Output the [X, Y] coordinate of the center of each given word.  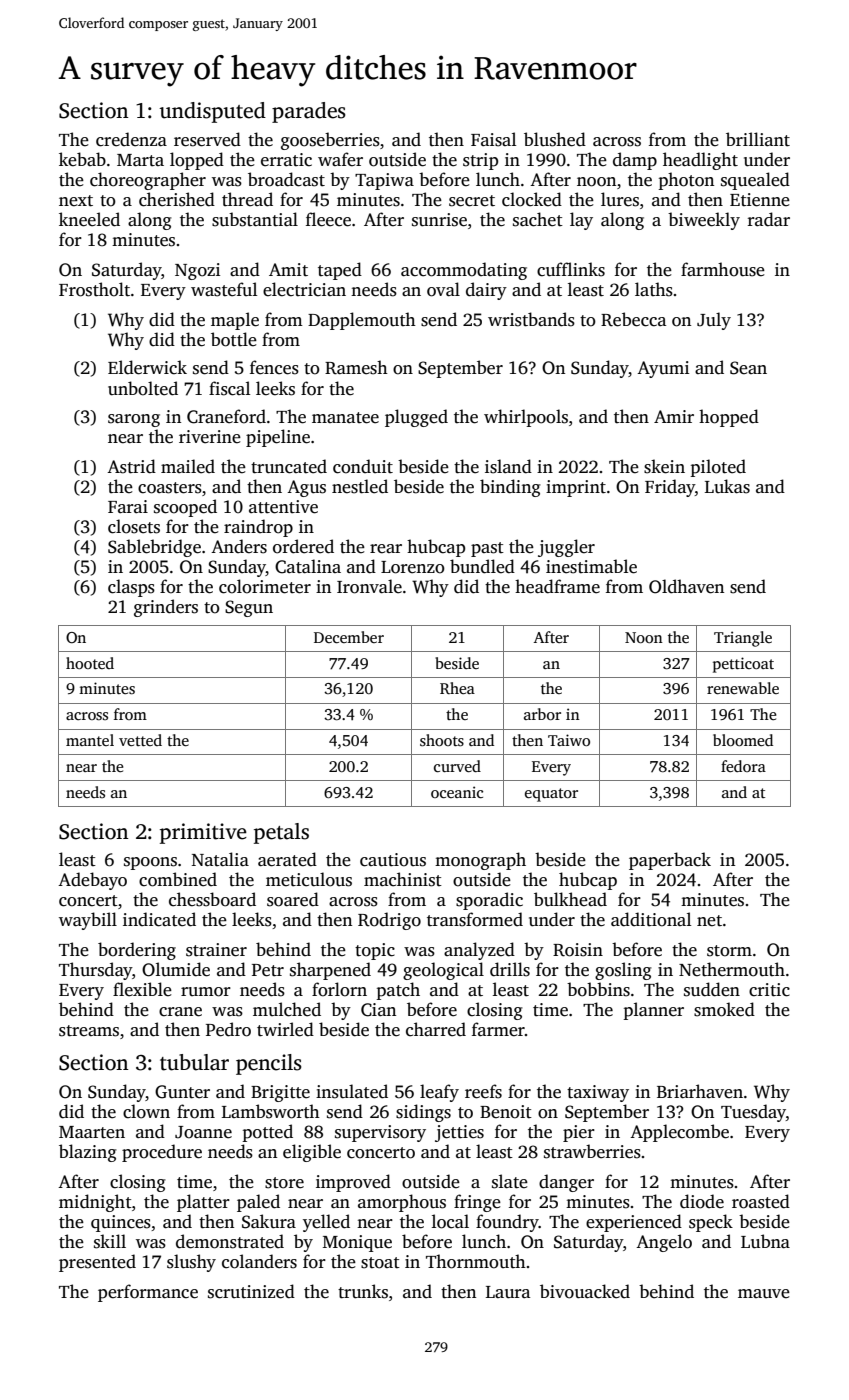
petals [281, 833]
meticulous [309, 879]
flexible [142, 989]
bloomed [743, 740]
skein [664, 466]
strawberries [592, 1151]
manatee [345, 418]
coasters [170, 488]
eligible [312, 1153]
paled [258, 1203]
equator [551, 795]
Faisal [493, 139]
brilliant [758, 139]
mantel [90, 740]
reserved [207, 139]
